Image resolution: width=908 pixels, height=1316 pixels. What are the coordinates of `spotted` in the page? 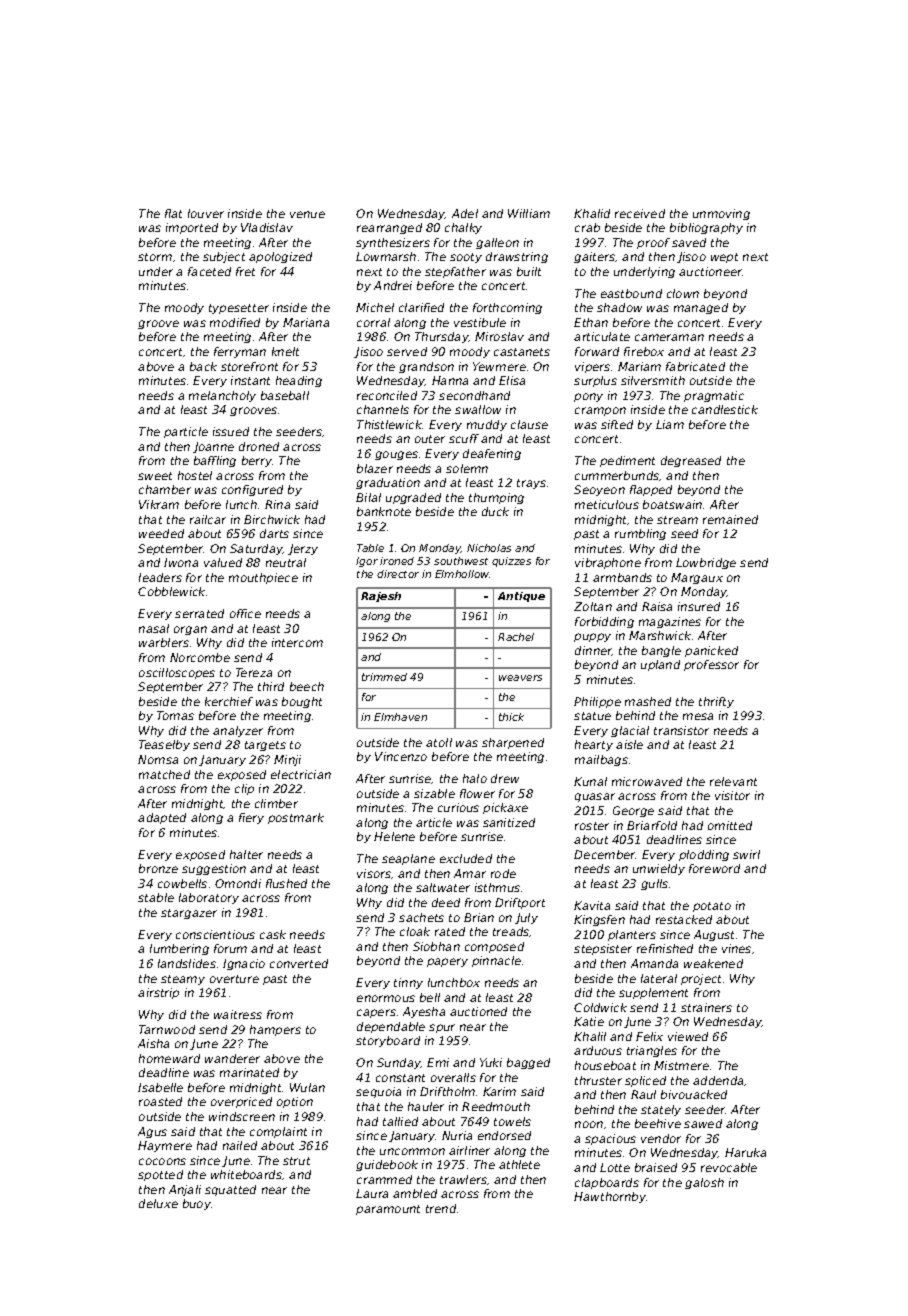 It's located at (160, 1175).
